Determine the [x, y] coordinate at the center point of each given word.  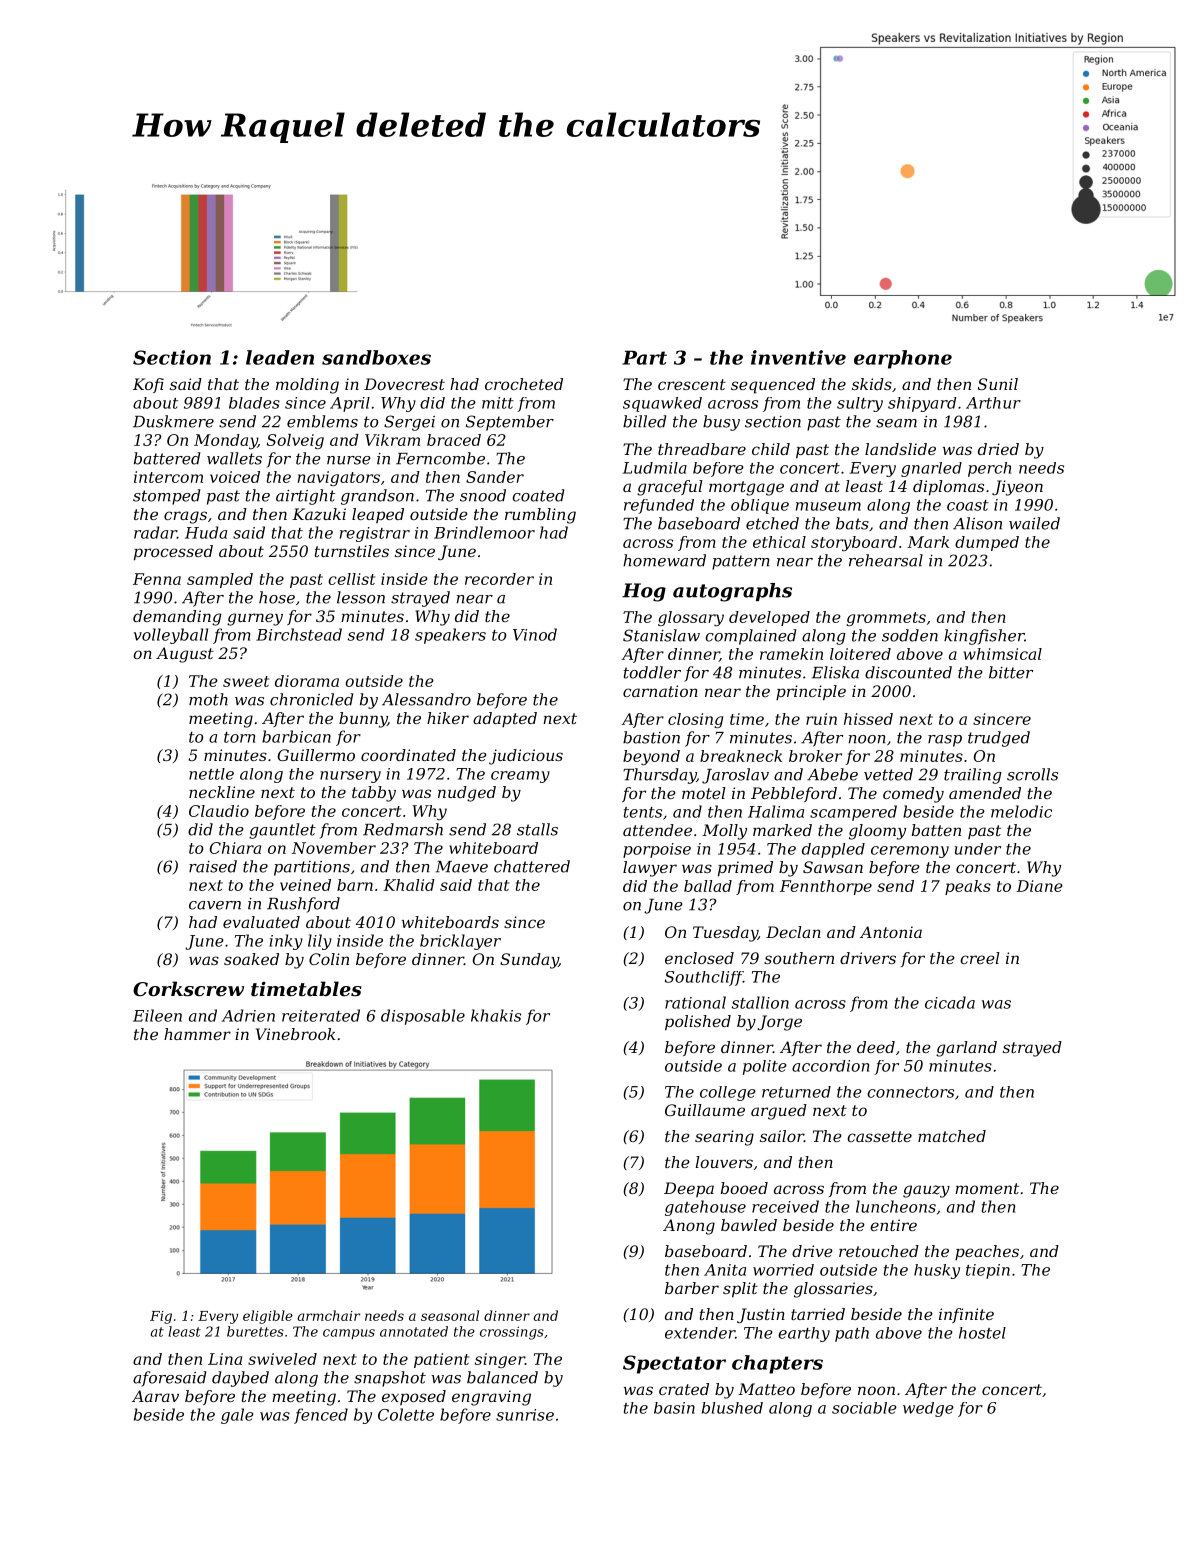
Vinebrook [295, 1034]
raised [213, 866]
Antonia [891, 932]
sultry [860, 404]
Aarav [155, 1396]
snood [483, 495]
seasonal [450, 1315]
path [852, 1334]
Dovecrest [404, 384]
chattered [532, 866]
